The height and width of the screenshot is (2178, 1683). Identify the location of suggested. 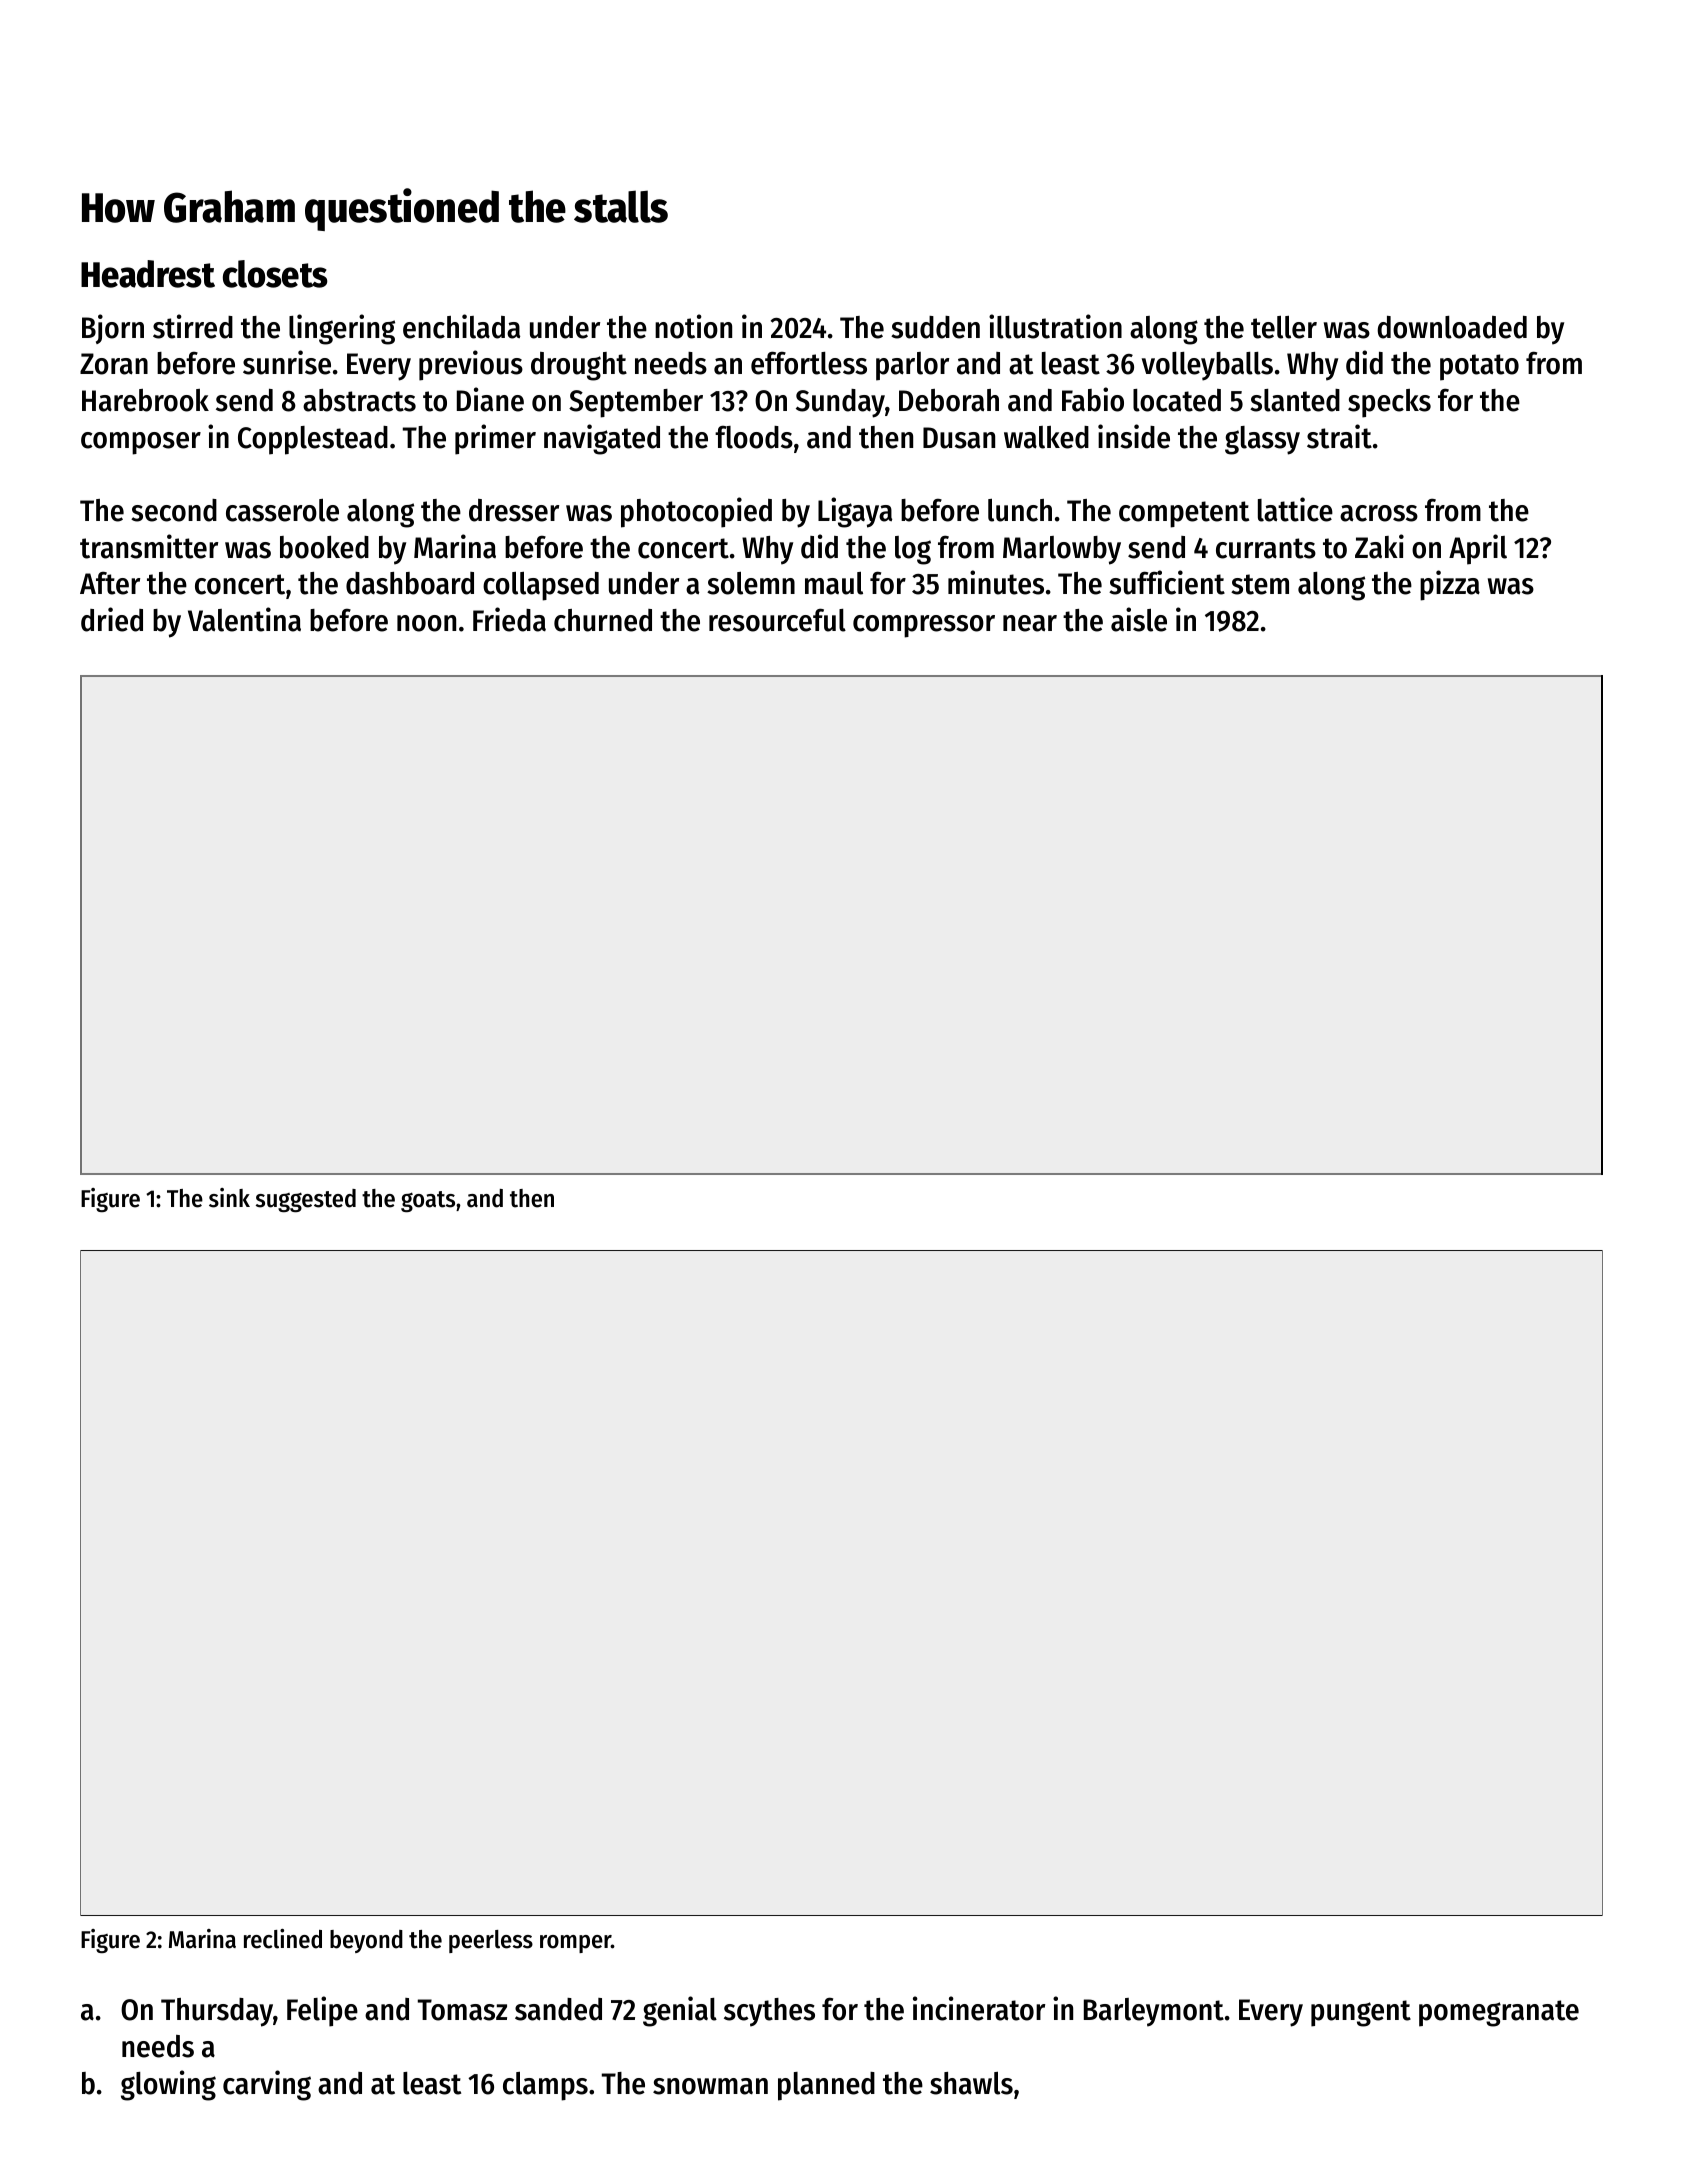
(306, 1200).
